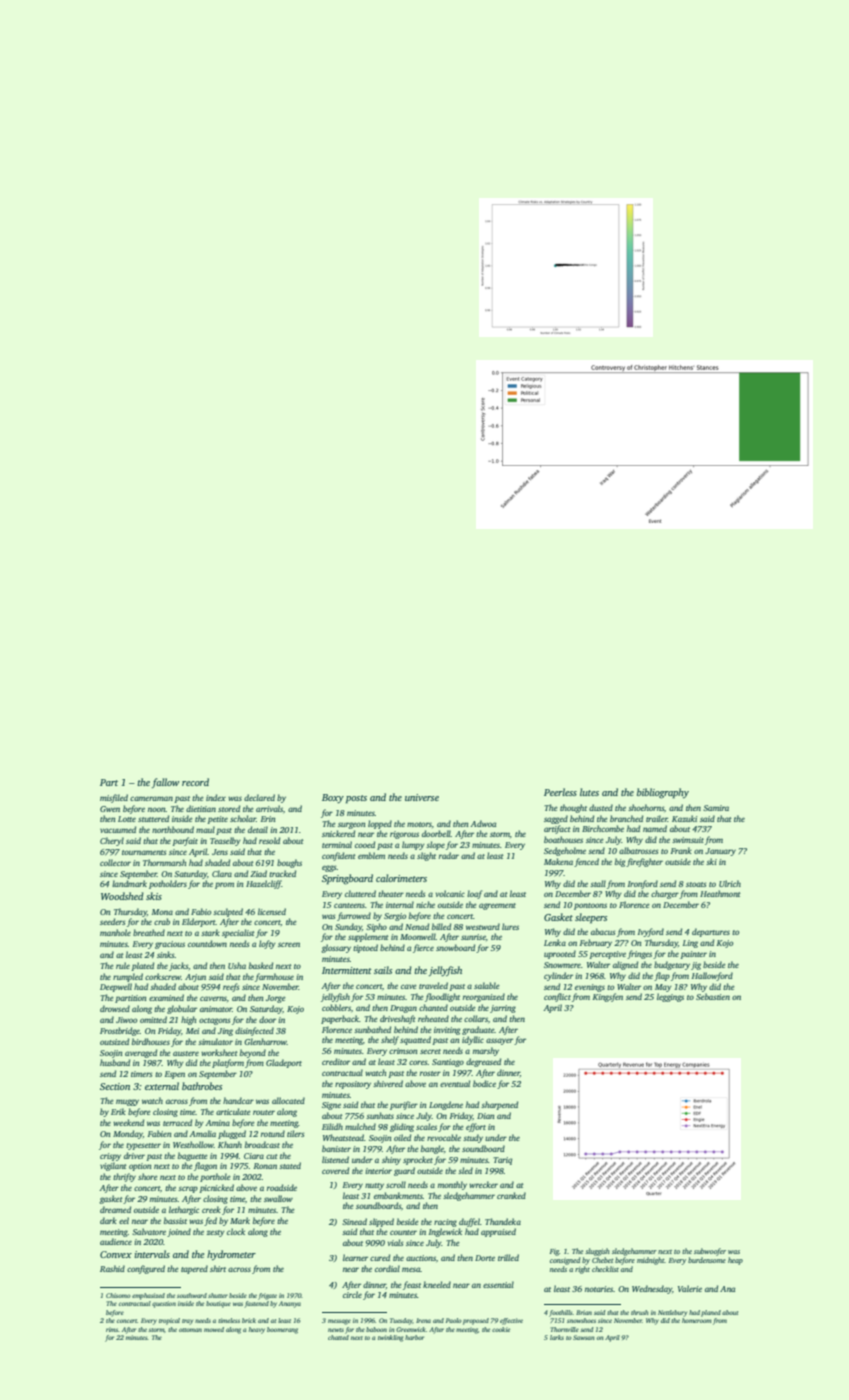  Describe the element at coordinates (128, 977) in the image. I see `rumpled` at that location.
